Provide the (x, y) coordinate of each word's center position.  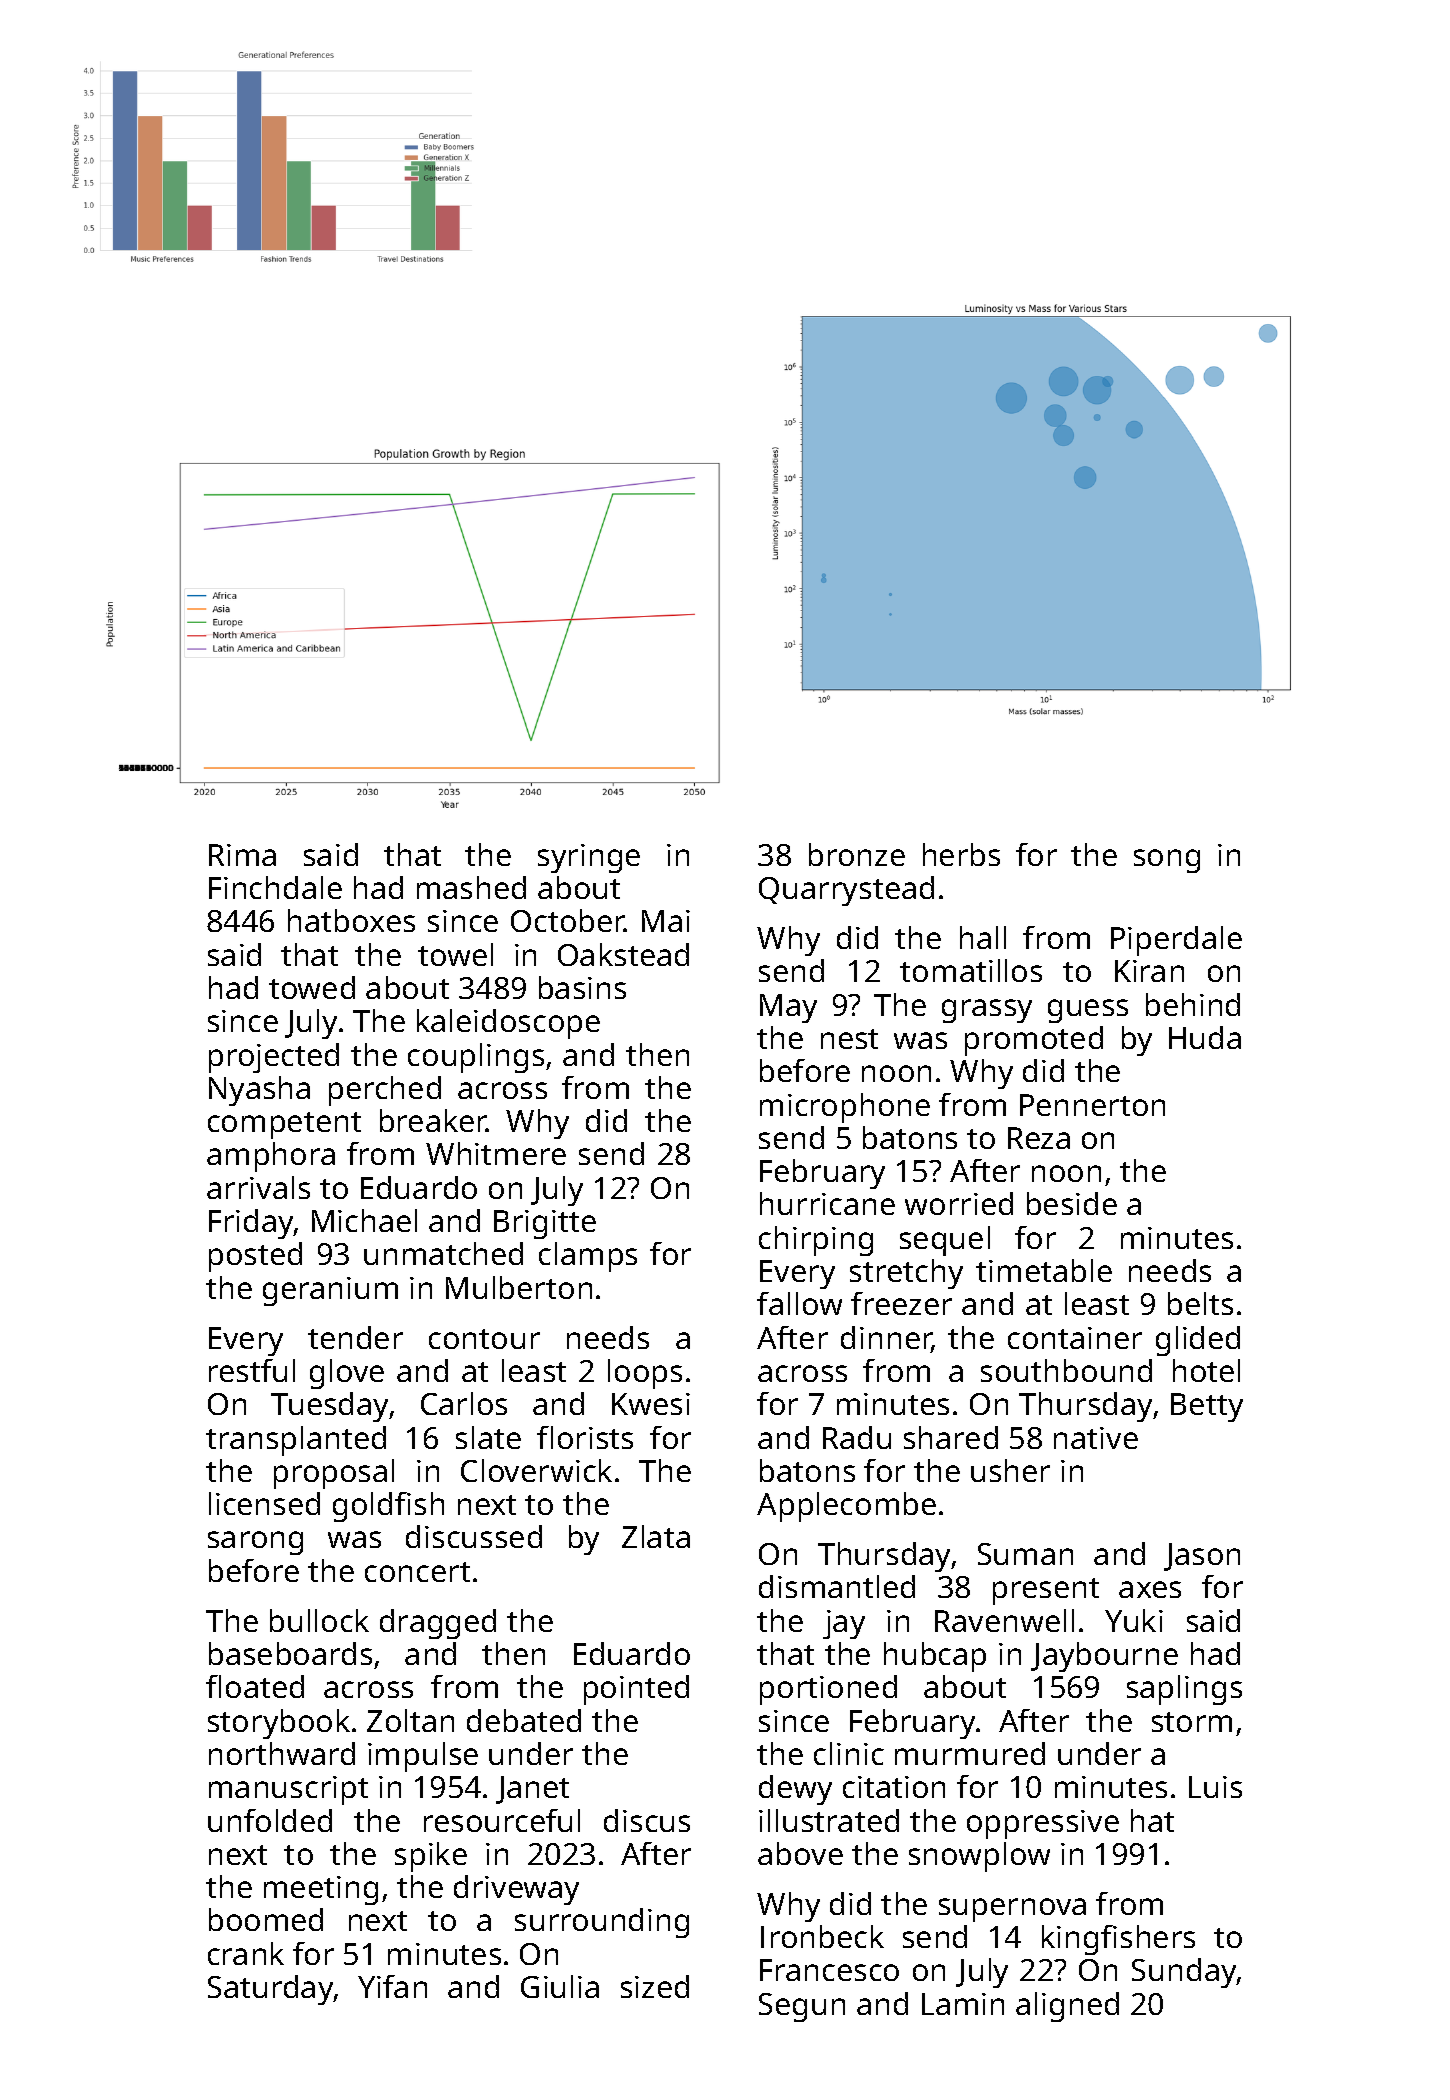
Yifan (392, 1986)
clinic (849, 1753)
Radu (857, 1437)
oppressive (1043, 1824)
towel (455, 954)
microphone (845, 1108)
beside (1072, 1203)
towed (312, 987)
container (1075, 1338)
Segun (802, 2007)
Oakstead (623, 954)
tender (355, 1337)
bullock (319, 1620)
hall (983, 937)
